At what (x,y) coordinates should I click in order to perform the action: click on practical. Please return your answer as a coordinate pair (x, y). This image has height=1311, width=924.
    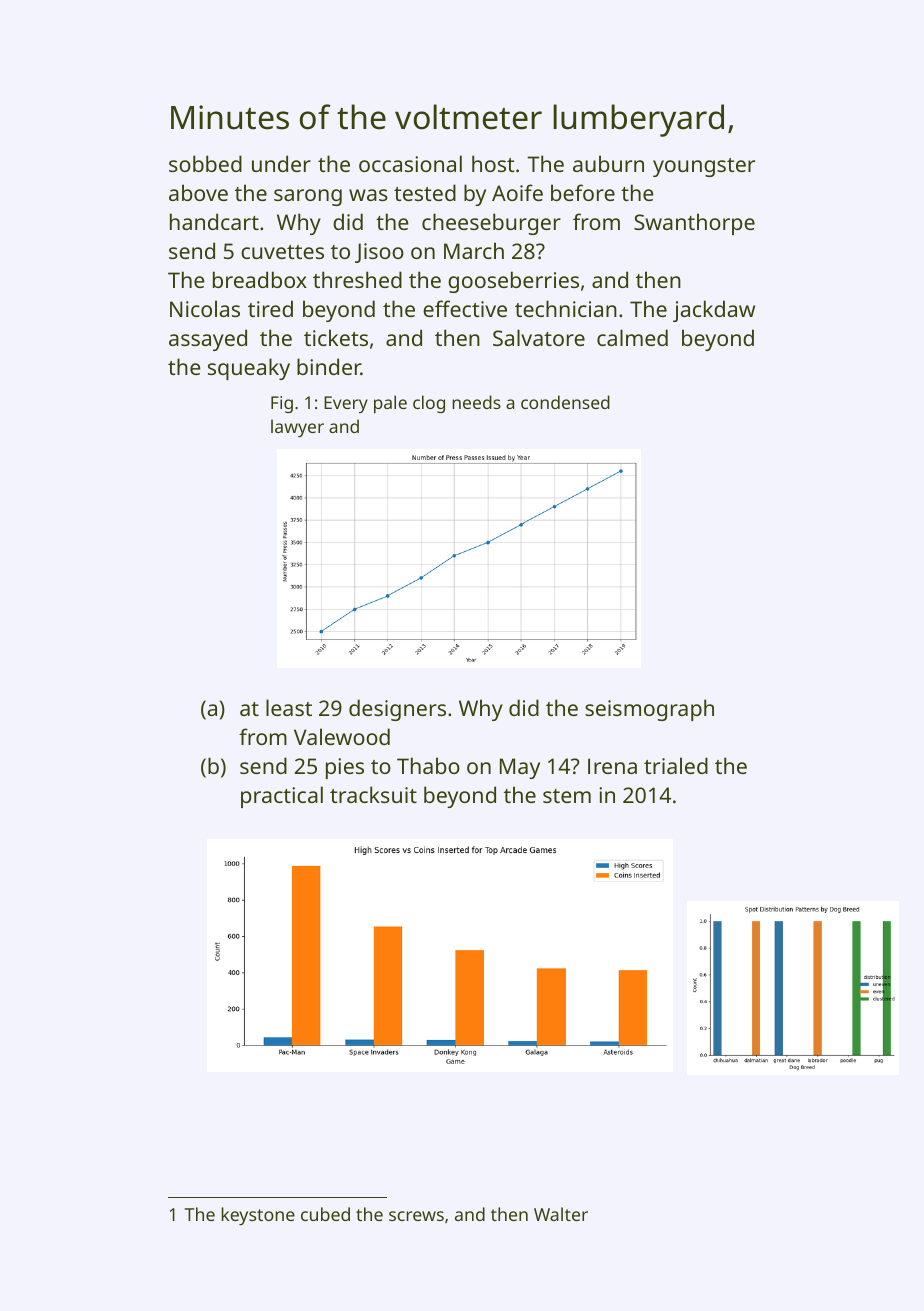
    Looking at the image, I should click on (282, 797).
